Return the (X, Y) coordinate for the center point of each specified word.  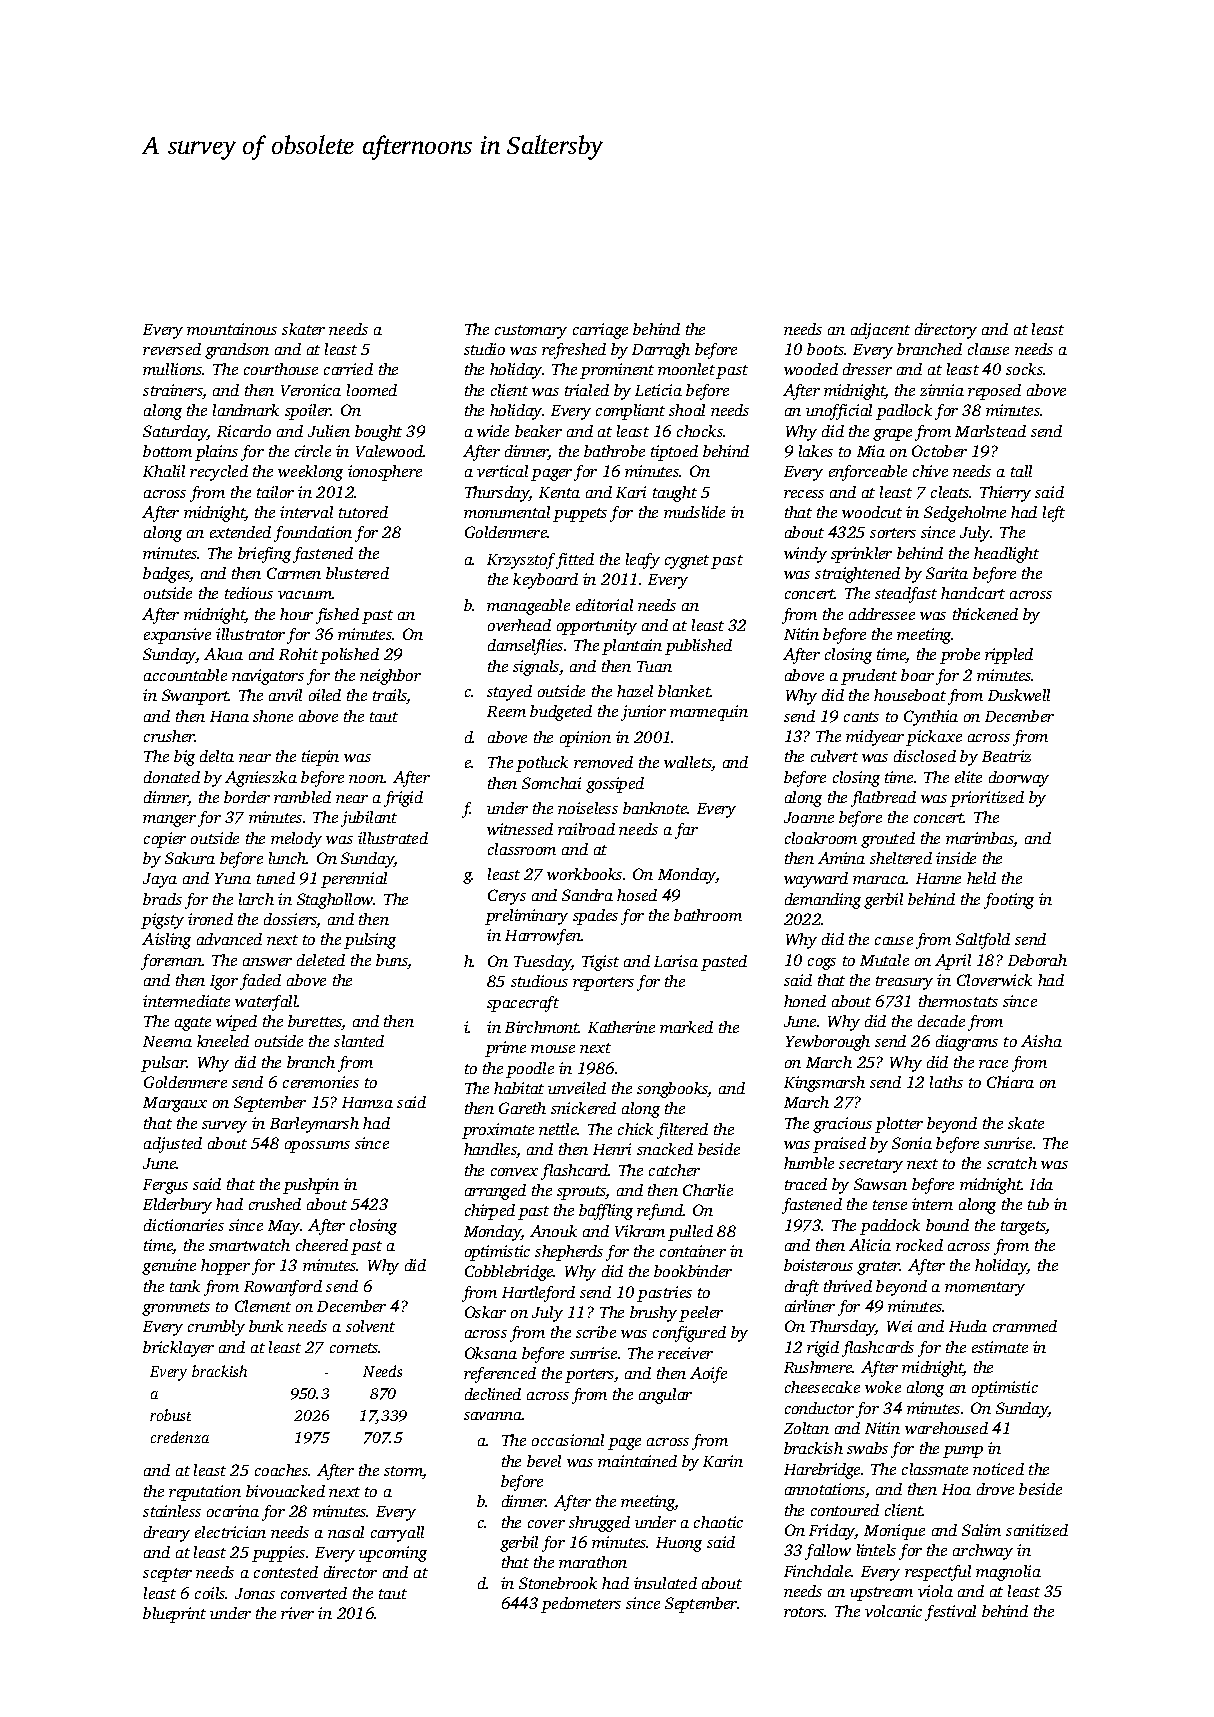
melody (296, 840)
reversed (172, 349)
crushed (275, 1204)
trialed (587, 390)
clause (988, 349)
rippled (1009, 656)
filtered (682, 1131)
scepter (167, 1575)
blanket (684, 691)
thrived (848, 1286)
